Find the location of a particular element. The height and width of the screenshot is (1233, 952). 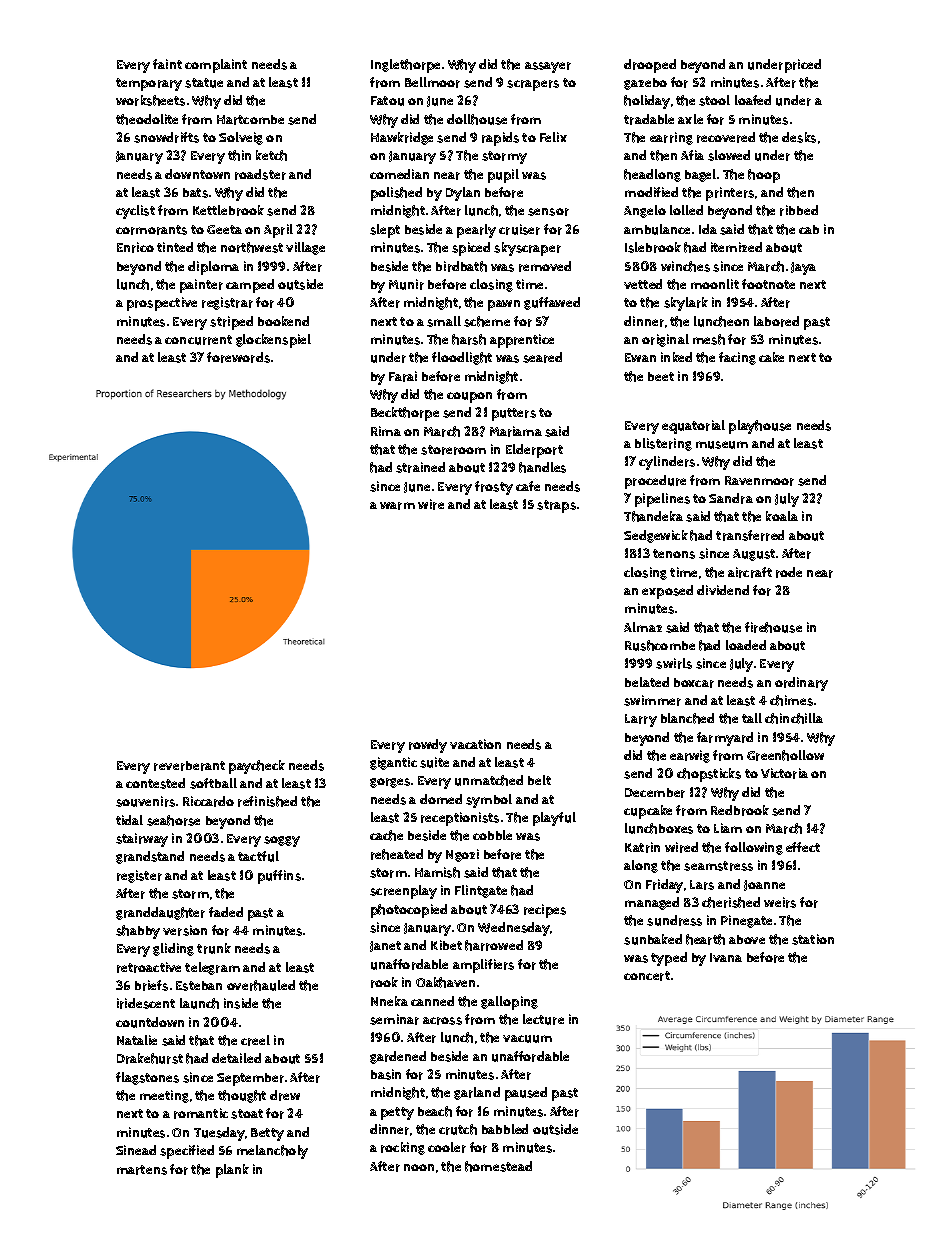

reverberant is located at coordinates (189, 766).
